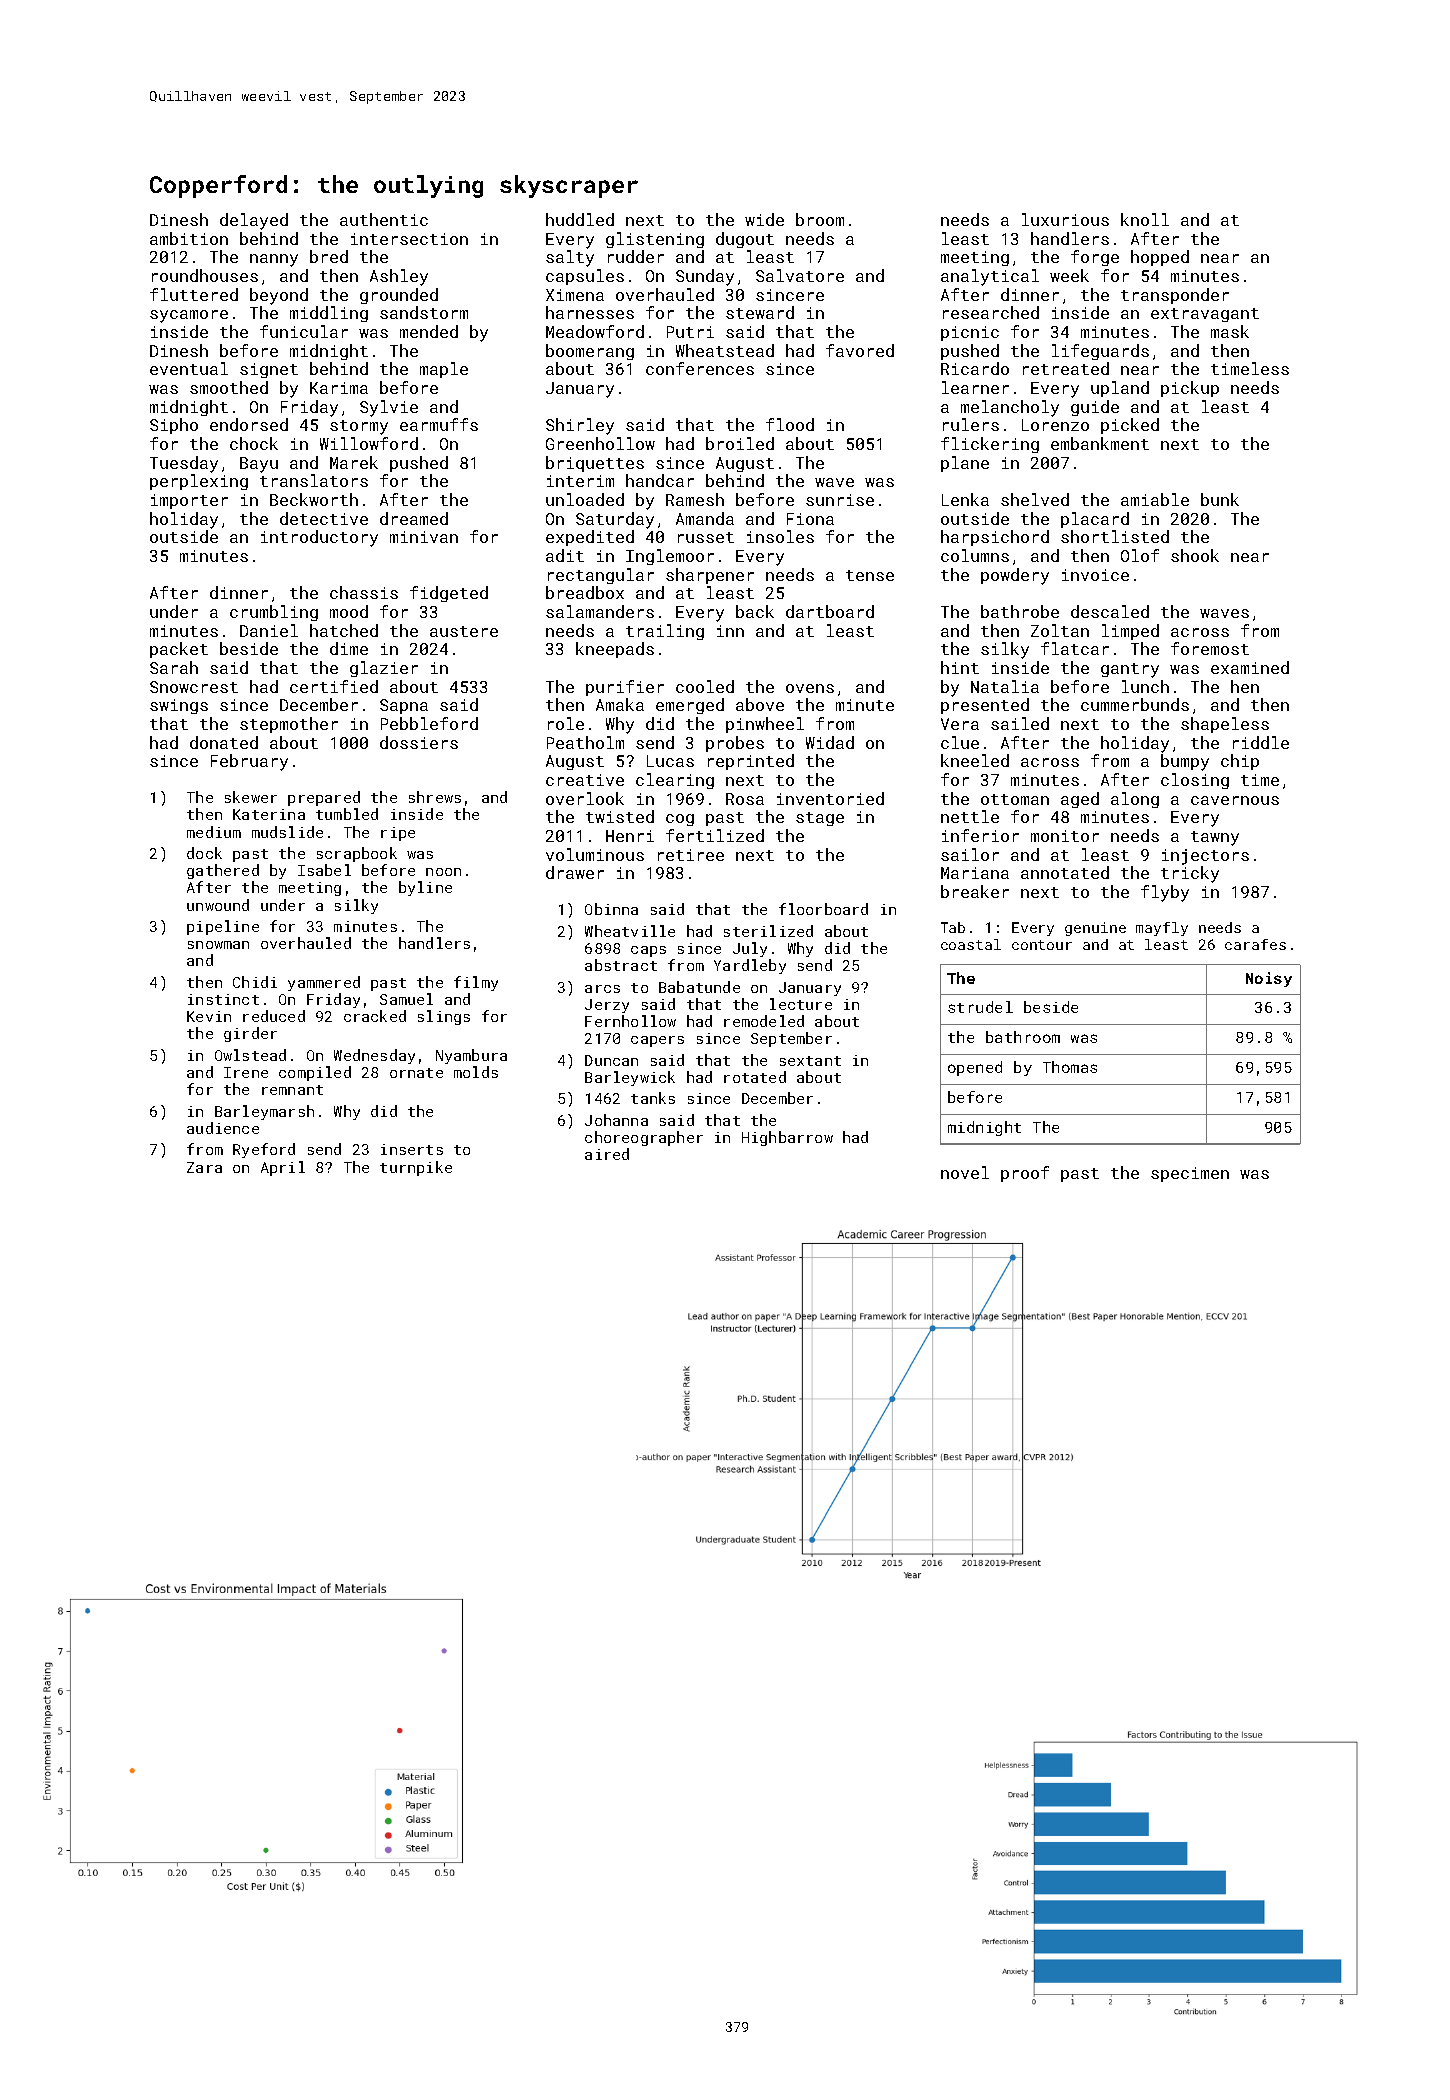 This screenshot has width=1450, height=2100. Describe the element at coordinates (254, 221) in the screenshot. I see `delayed` at that location.
